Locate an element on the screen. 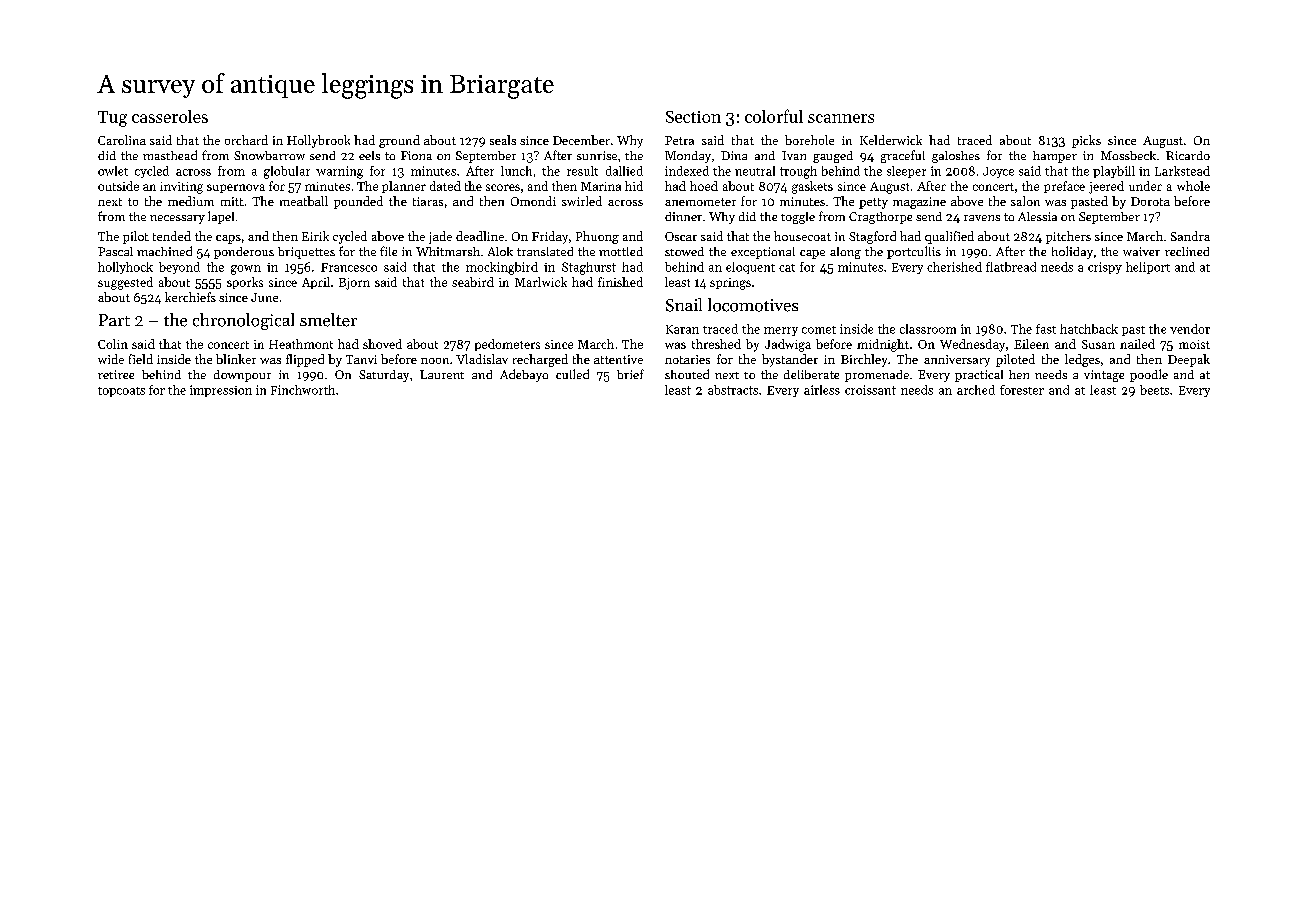  impression is located at coordinates (221, 391).
